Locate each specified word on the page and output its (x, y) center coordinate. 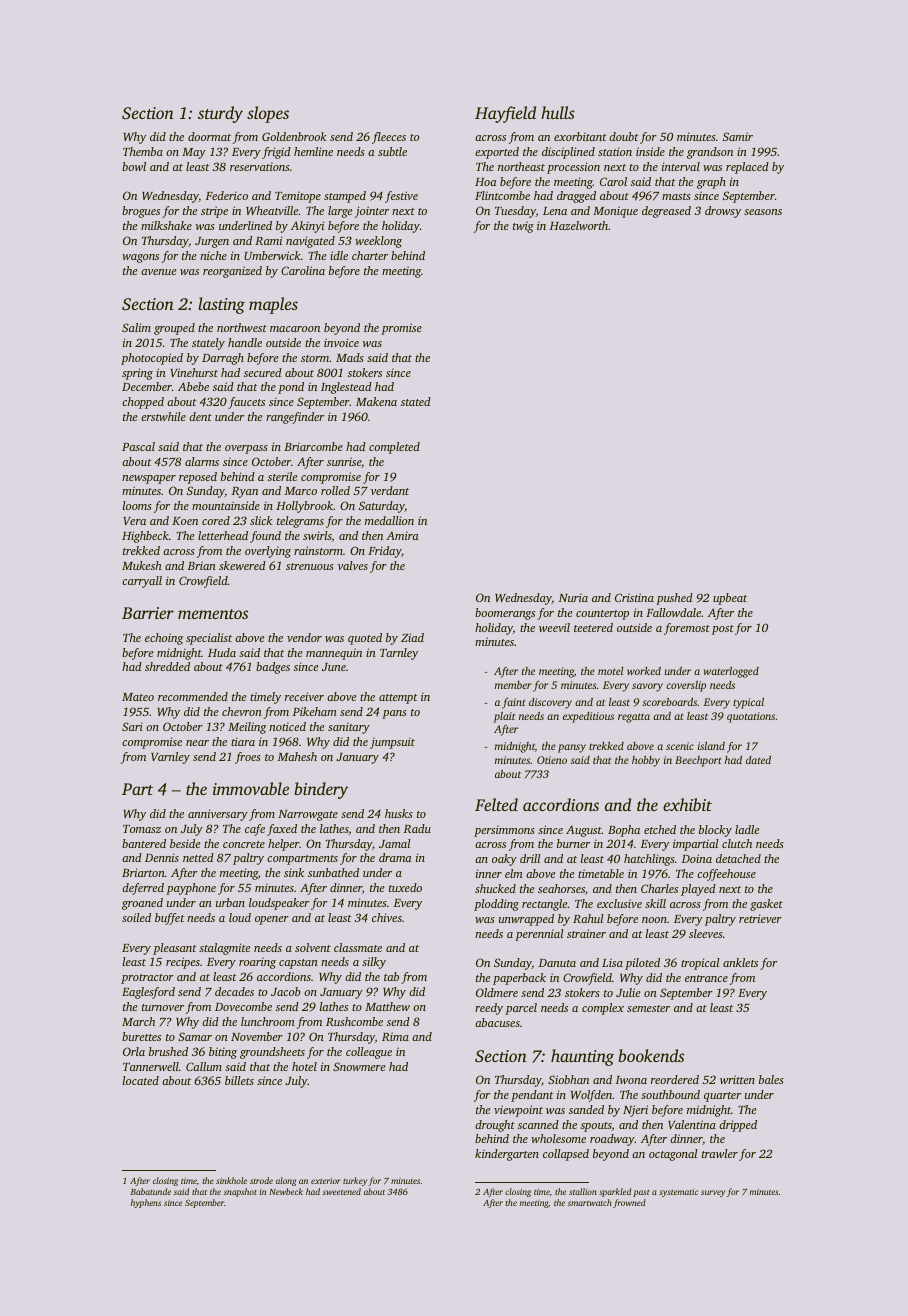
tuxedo (405, 887)
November (257, 1036)
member (513, 685)
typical (748, 703)
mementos (213, 614)
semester (648, 1008)
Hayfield (505, 114)
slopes (268, 114)
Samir (738, 136)
